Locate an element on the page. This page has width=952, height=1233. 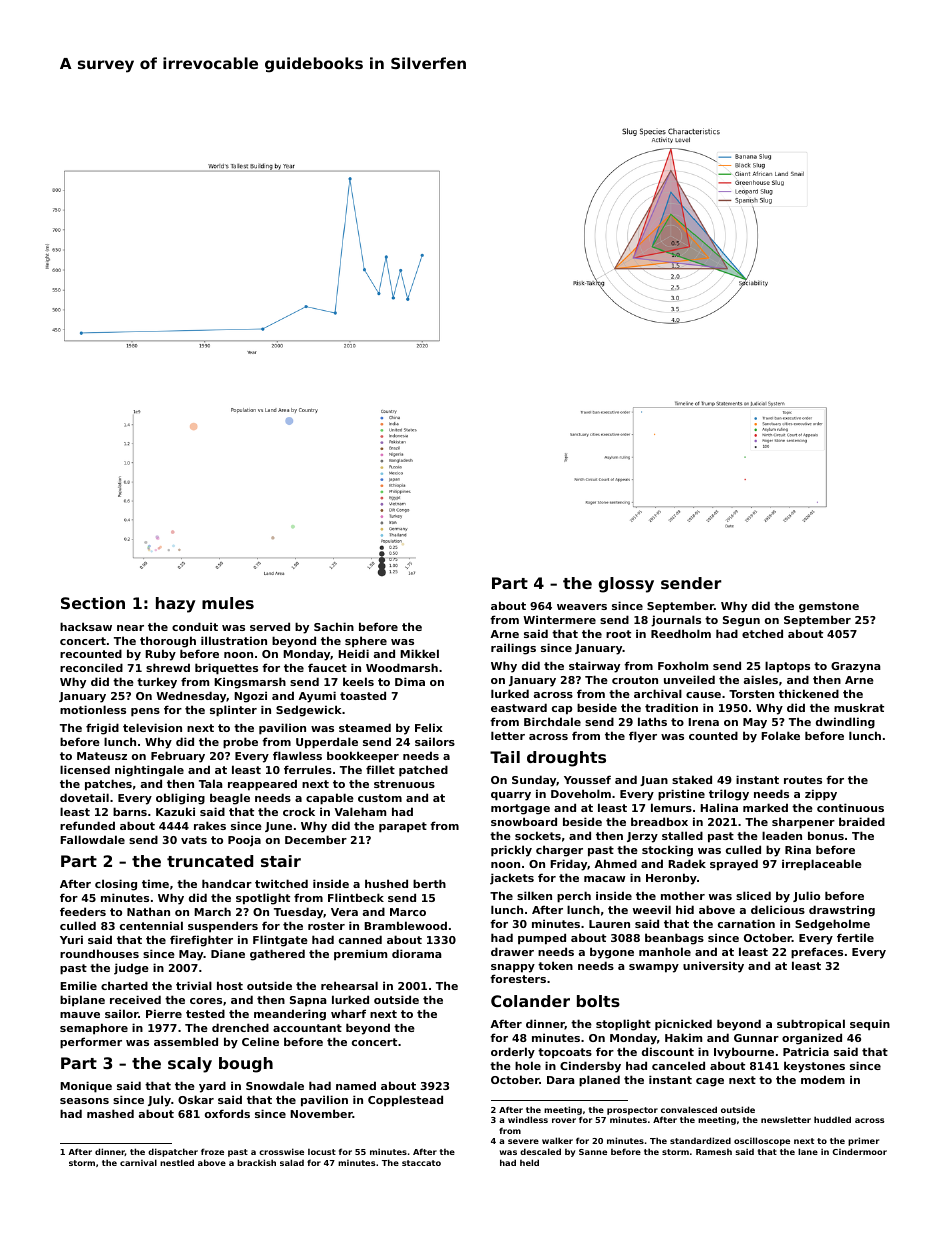
crouton is located at coordinates (635, 680).
